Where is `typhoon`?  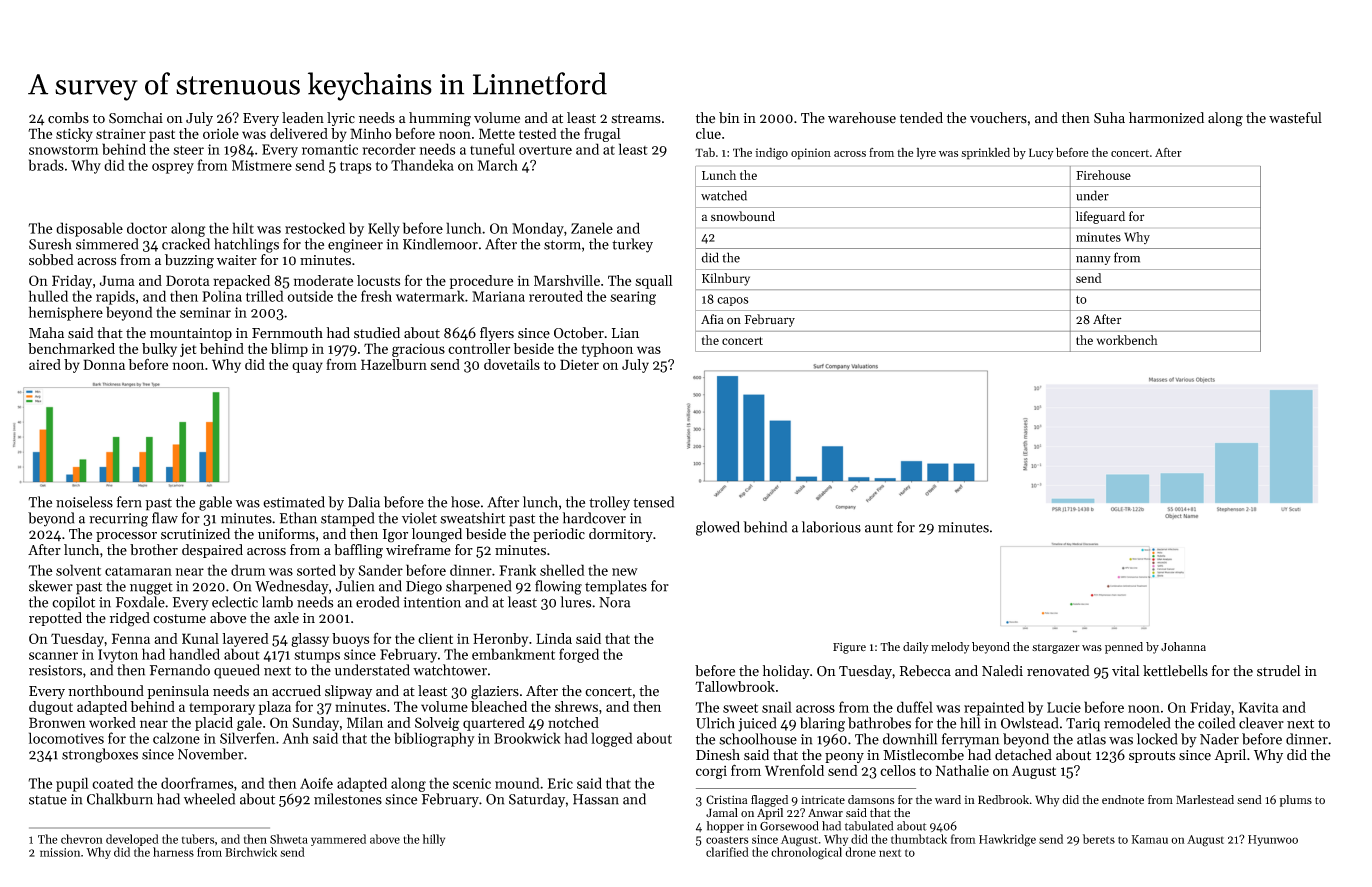
typhoon is located at coordinates (607, 350).
